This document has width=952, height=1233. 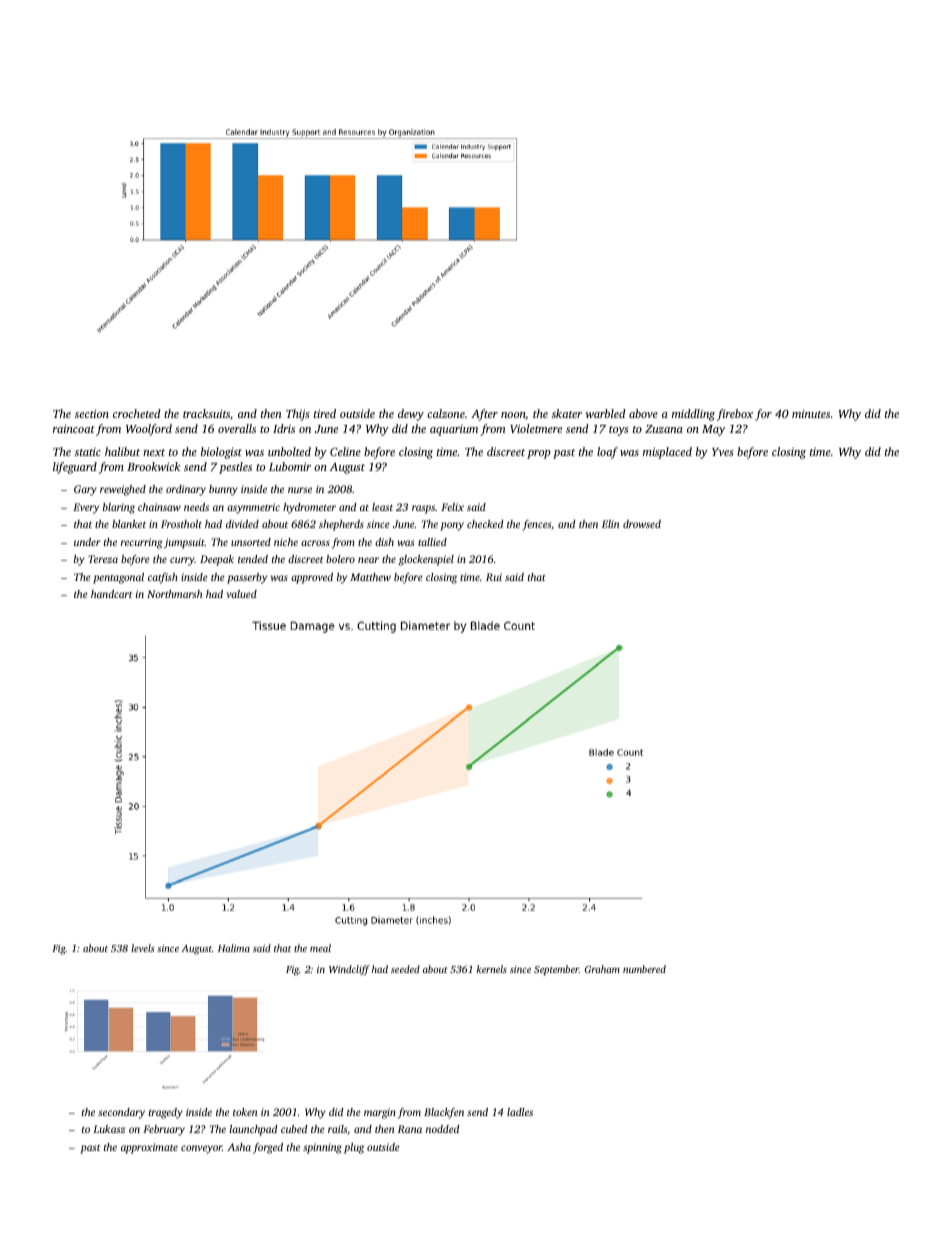 I want to click on drowsed, so click(x=642, y=524).
